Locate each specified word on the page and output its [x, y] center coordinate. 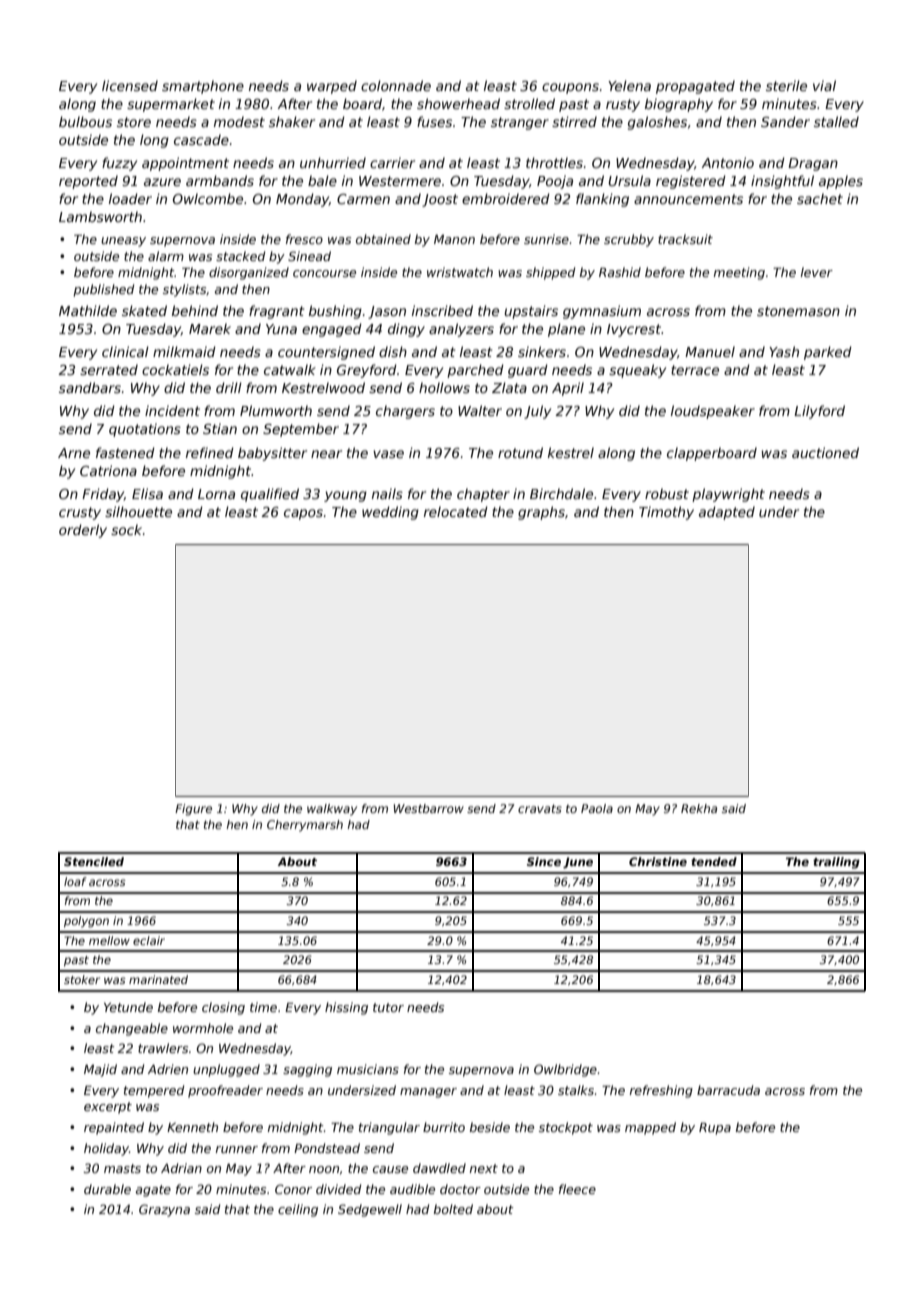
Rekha [699, 808]
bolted [453, 1209]
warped [332, 87]
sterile [786, 85]
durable [107, 1189]
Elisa [147, 493]
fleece [577, 1189]
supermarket [171, 105]
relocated [456, 511]
